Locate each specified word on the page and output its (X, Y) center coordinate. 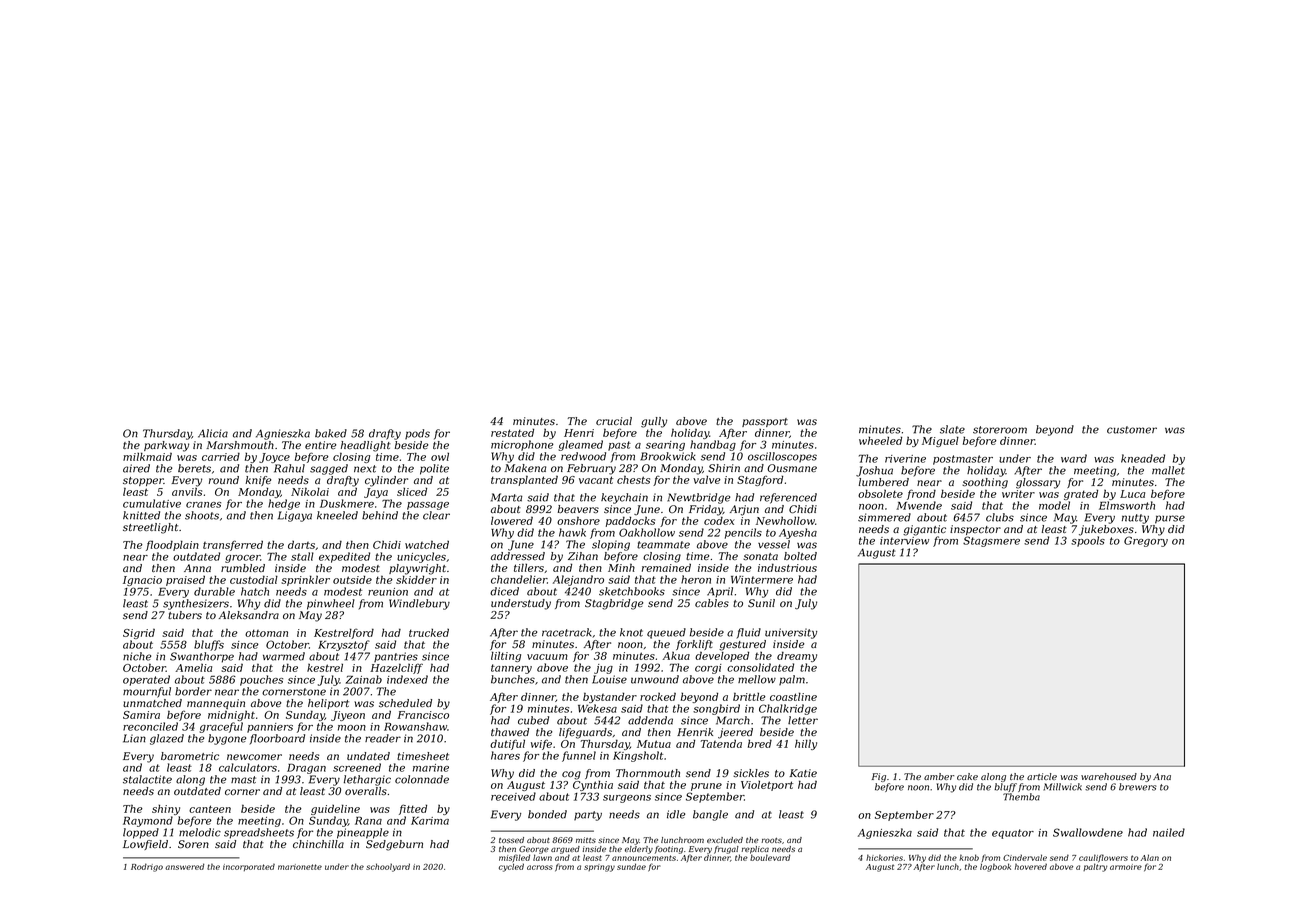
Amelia (193, 667)
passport (765, 422)
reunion (388, 592)
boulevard (770, 857)
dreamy (797, 656)
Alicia (213, 433)
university (791, 633)
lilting (506, 656)
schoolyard (388, 867)
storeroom (1000, 430)
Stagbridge (614, 604)
